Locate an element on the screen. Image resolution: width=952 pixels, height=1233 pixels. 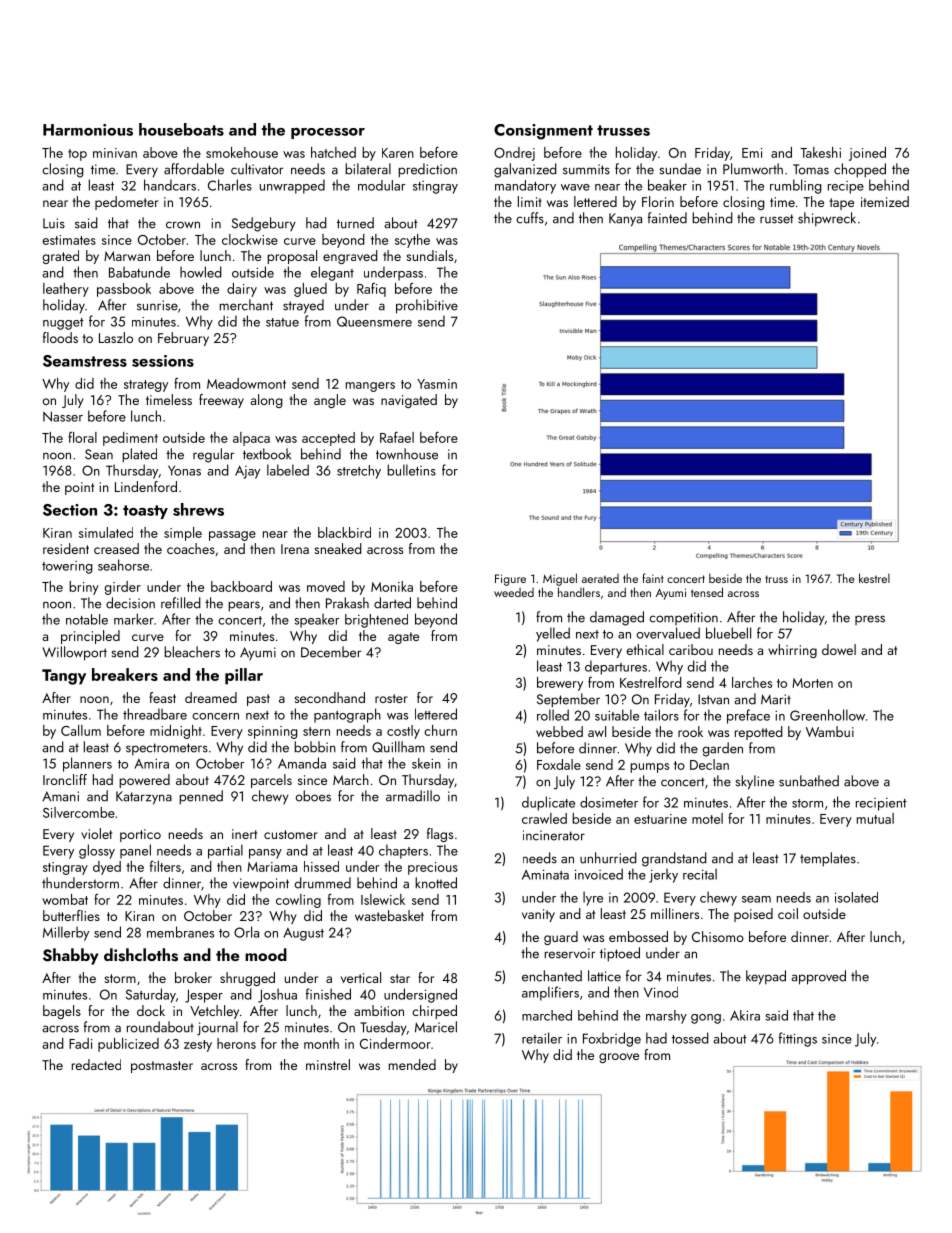
russet is located at coordinates (777, 219).
